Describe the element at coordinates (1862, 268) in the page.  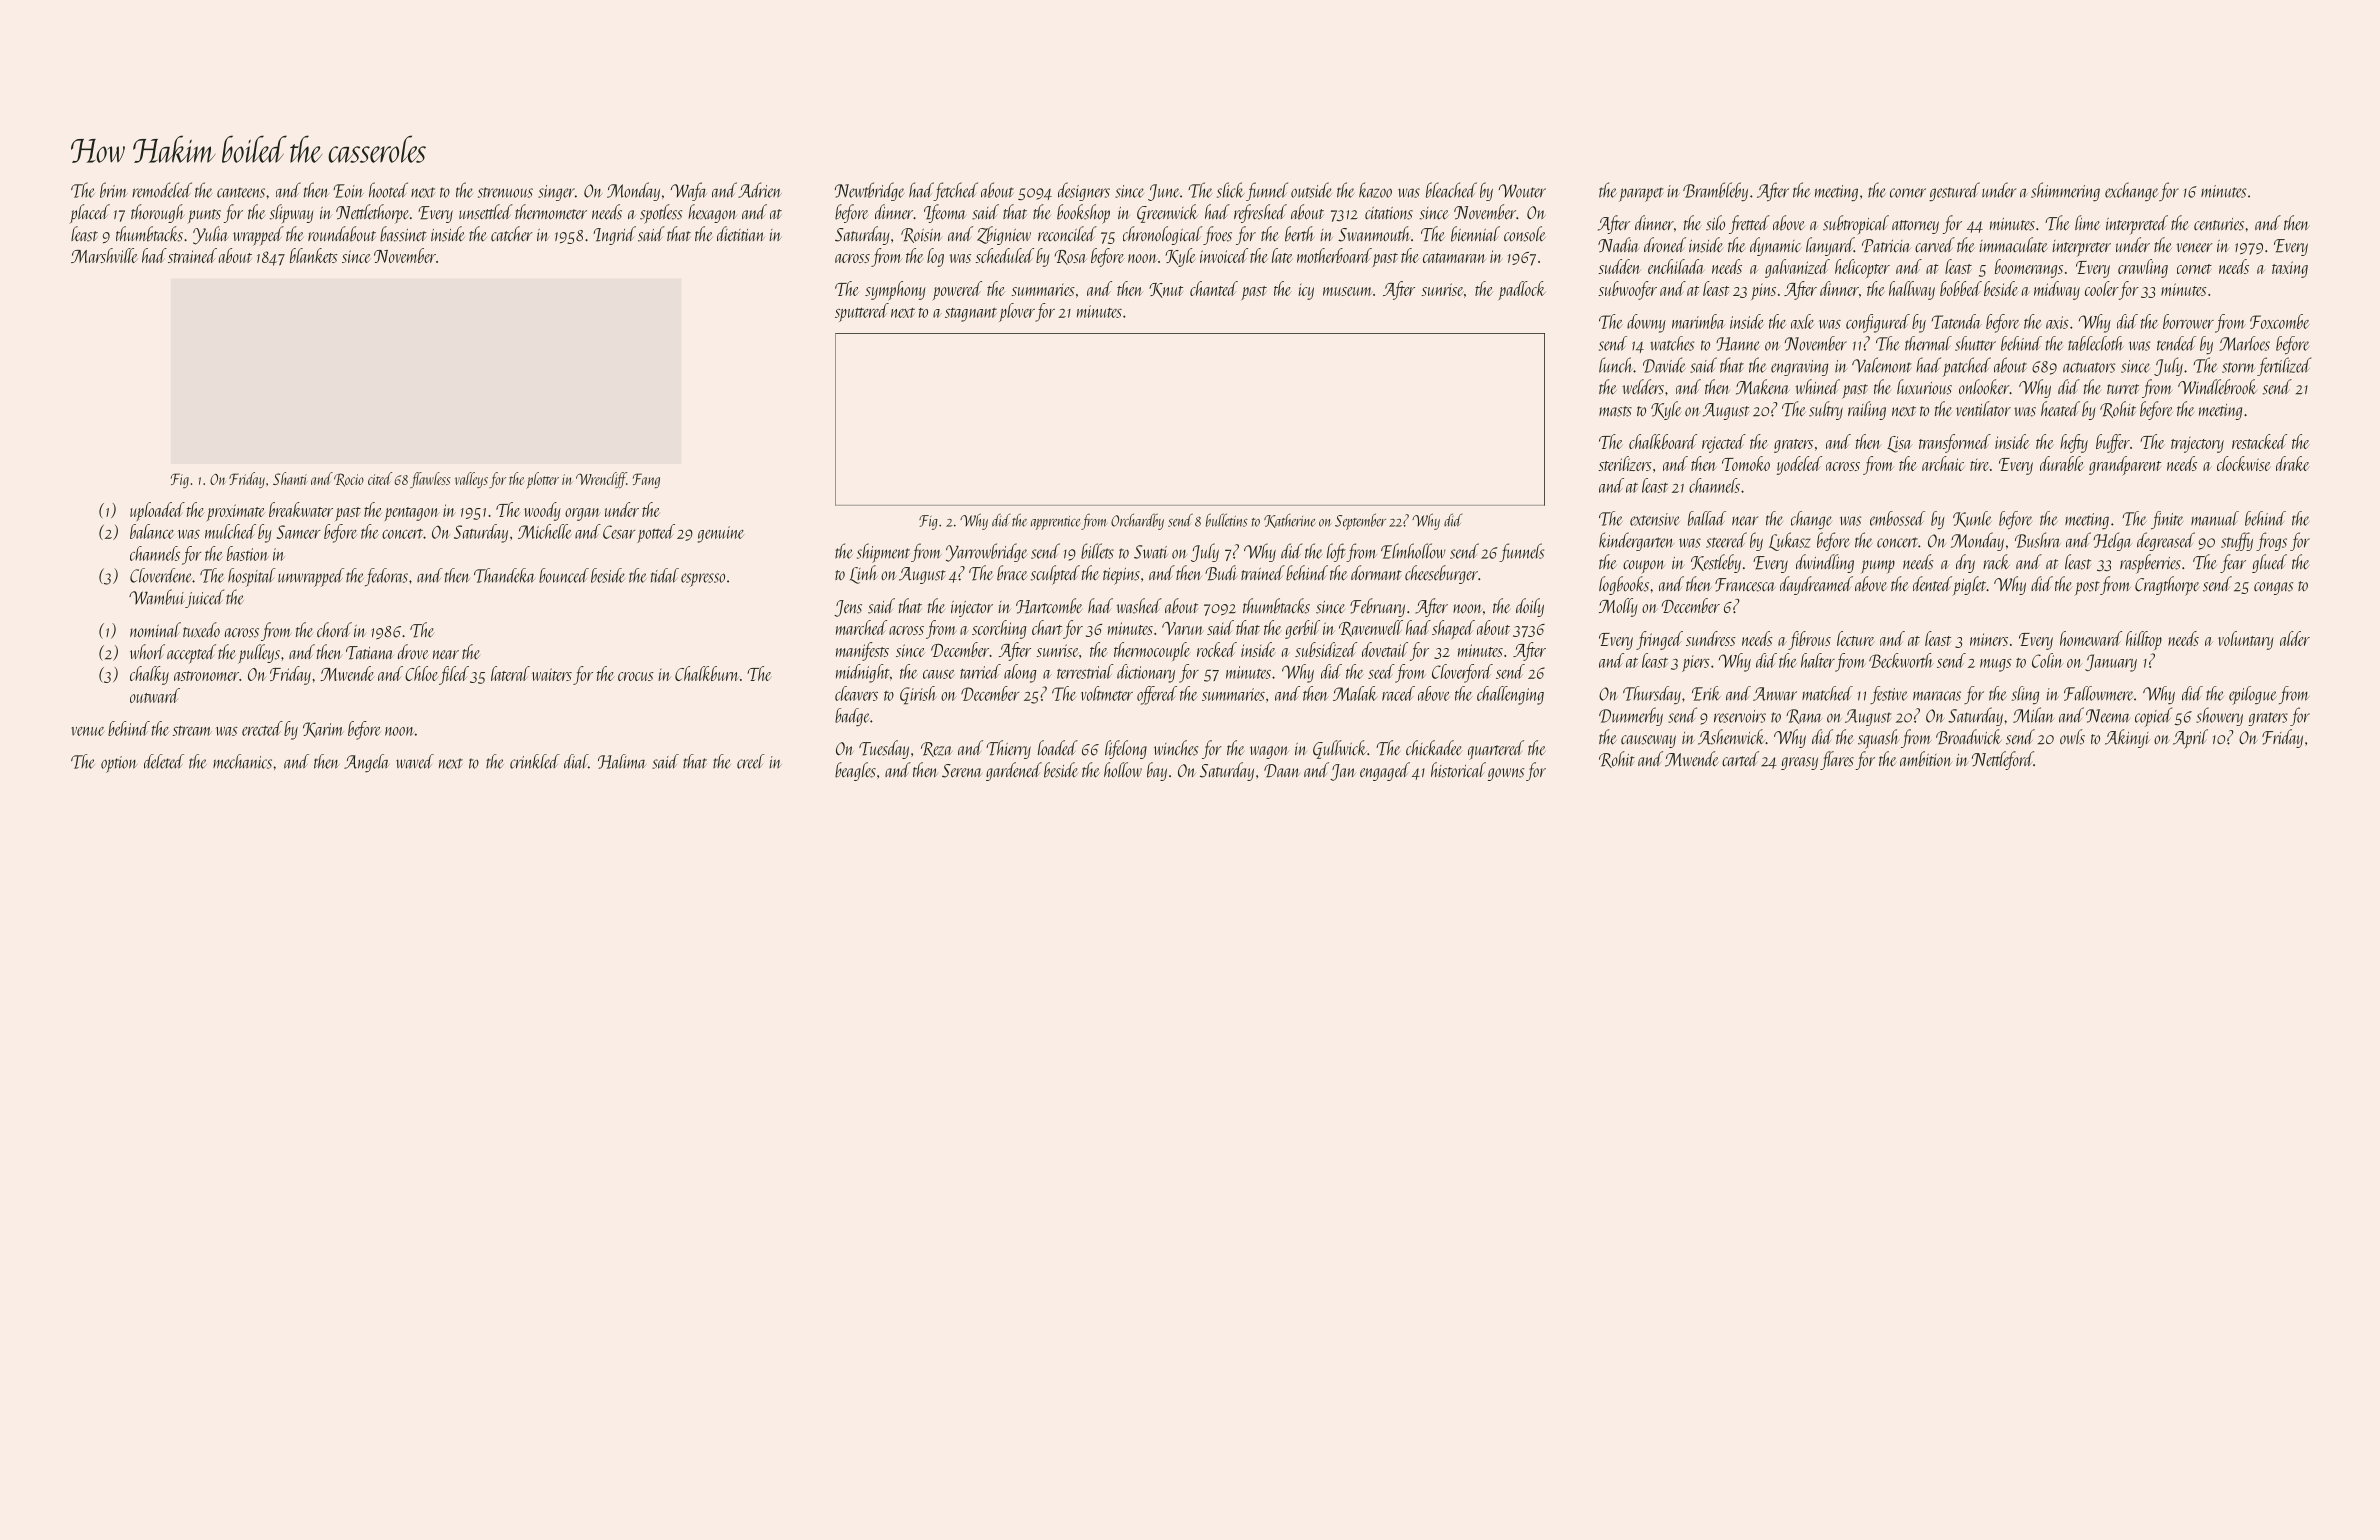
I see `helicopter` at that location.
